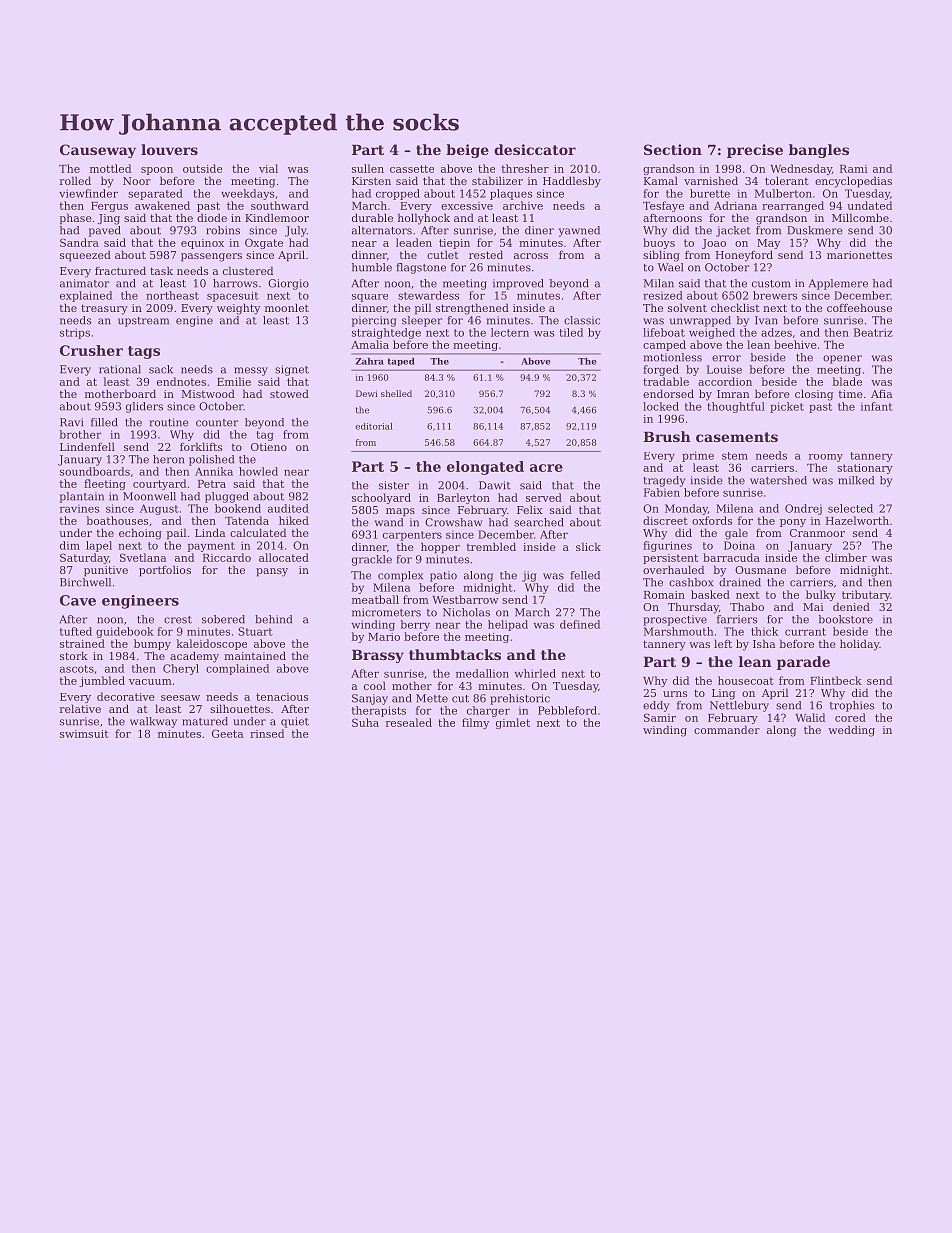 The width and height of the page is (952, 1233). What do you see at coordinates (846, 557) in the page?
I see `climber` at bounding box center [846, 557].
